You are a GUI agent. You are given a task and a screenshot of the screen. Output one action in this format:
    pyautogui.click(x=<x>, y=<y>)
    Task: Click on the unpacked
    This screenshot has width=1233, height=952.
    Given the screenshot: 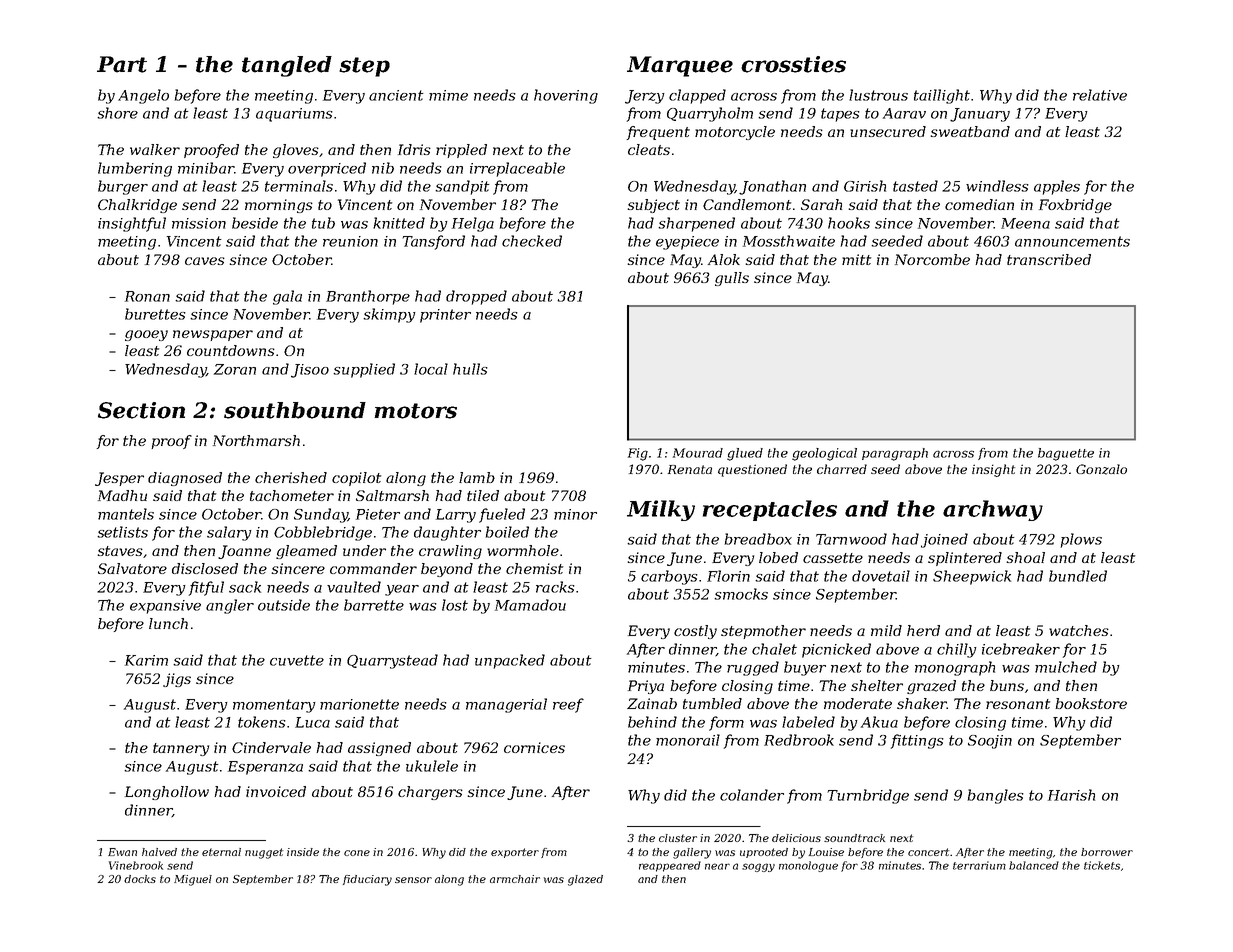 What is the action you would take?
    pyautogui.click(x=510, y=661)
